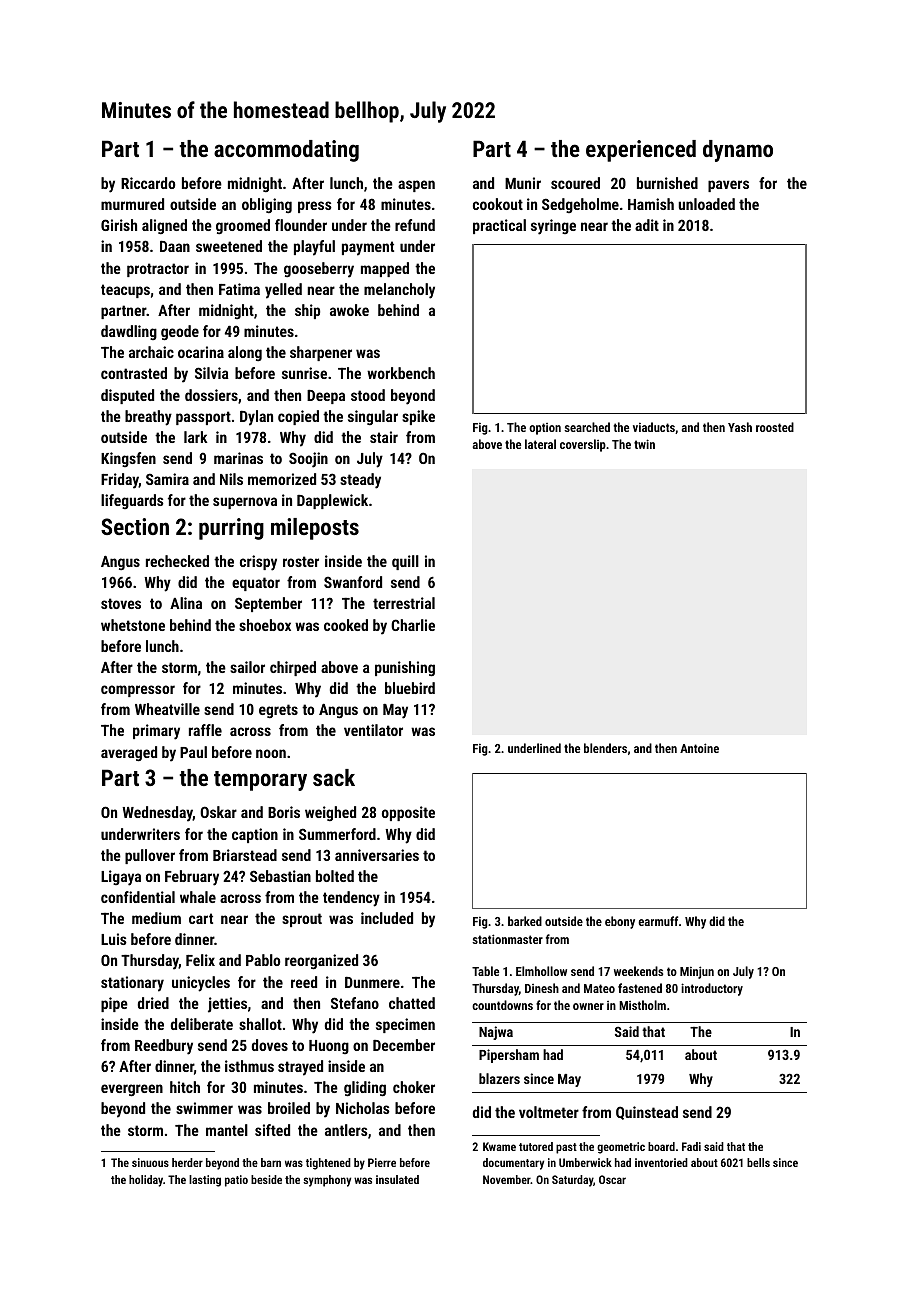 The width and height of the image is (908, 1316). Describe the element at coordinates (641, 151) in the image. I see `experienced` at that location.
